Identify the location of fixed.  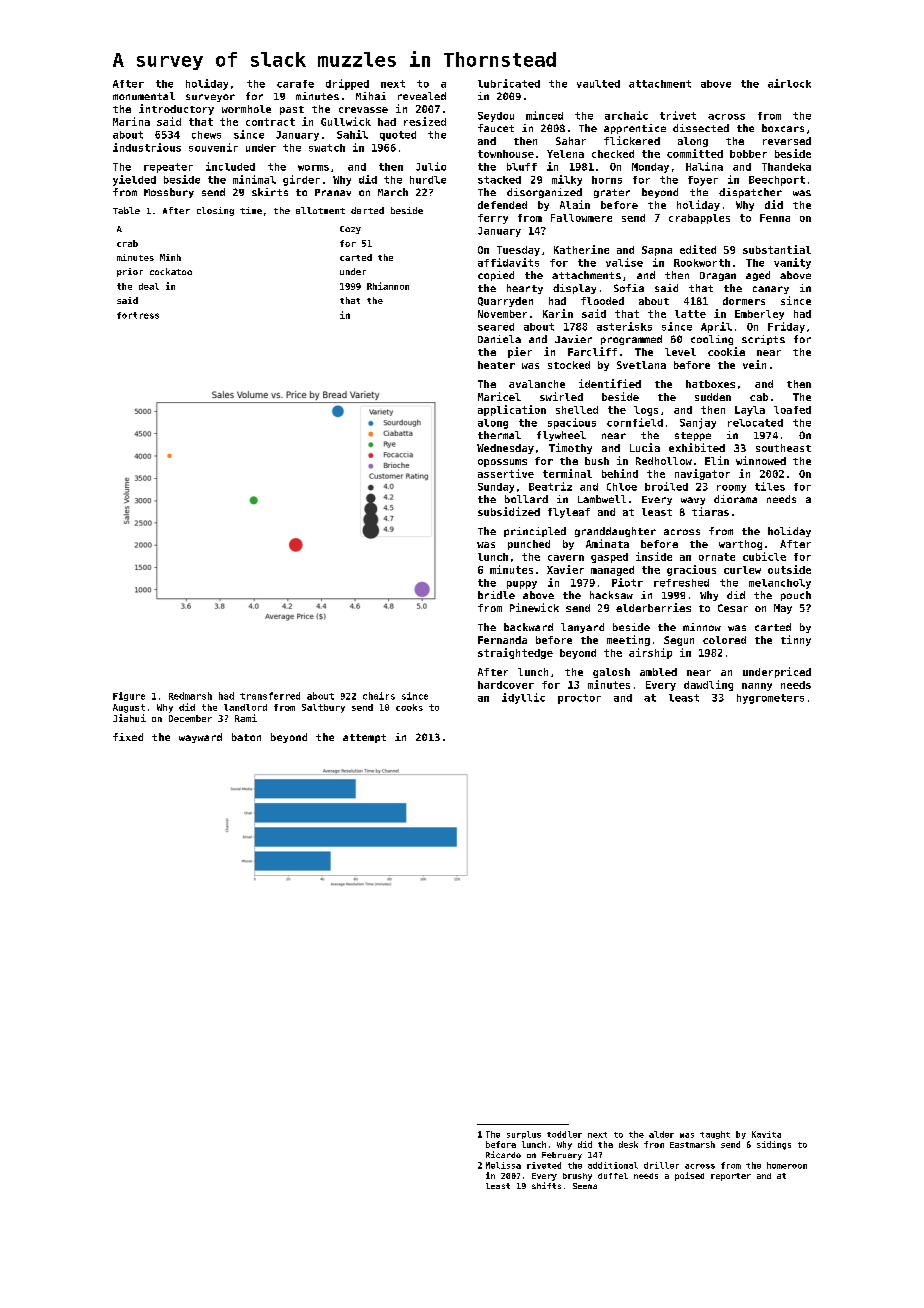
(128, 737).
